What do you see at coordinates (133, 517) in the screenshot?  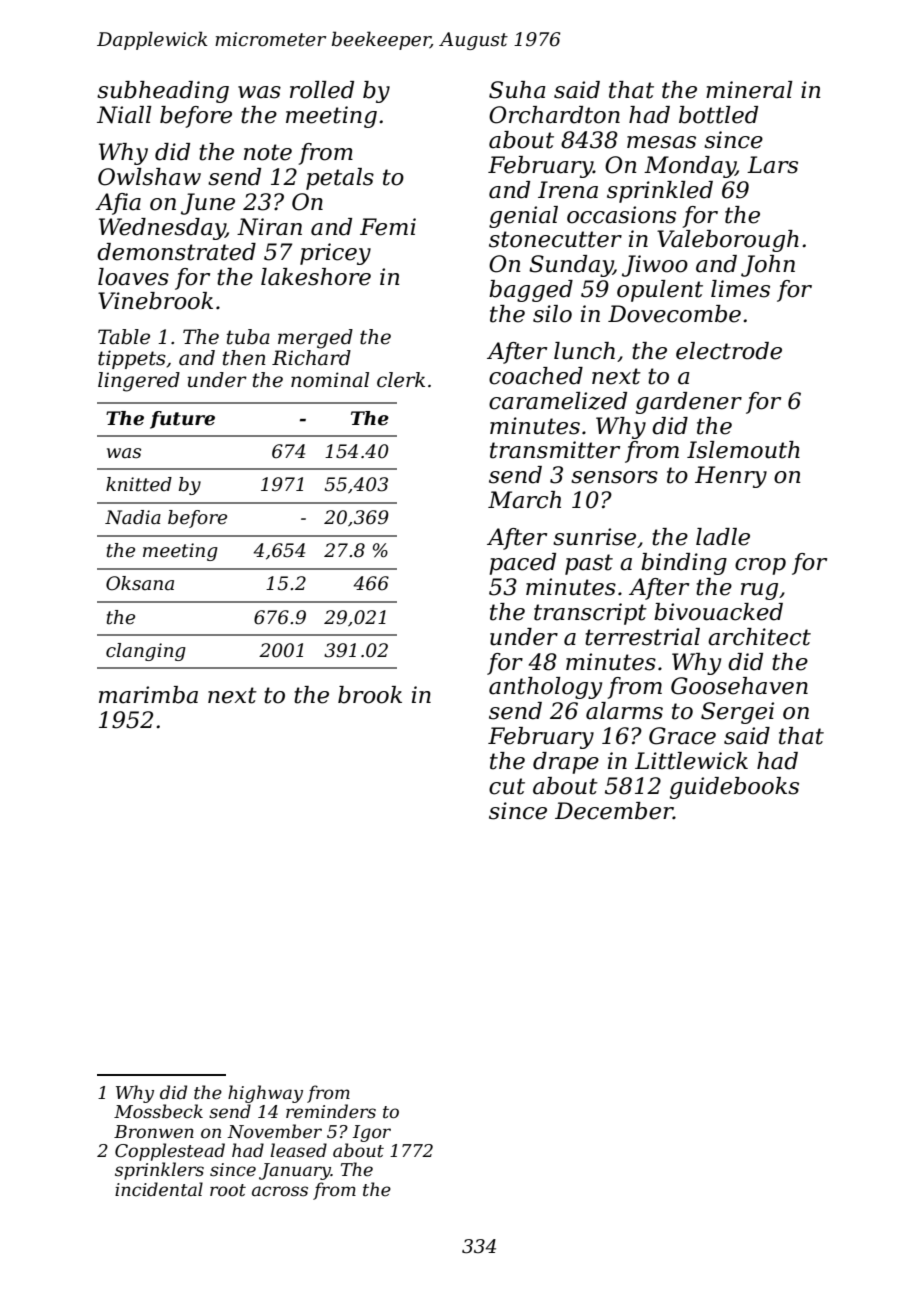 I see `Nadia` at bounding box center [133, 517].
